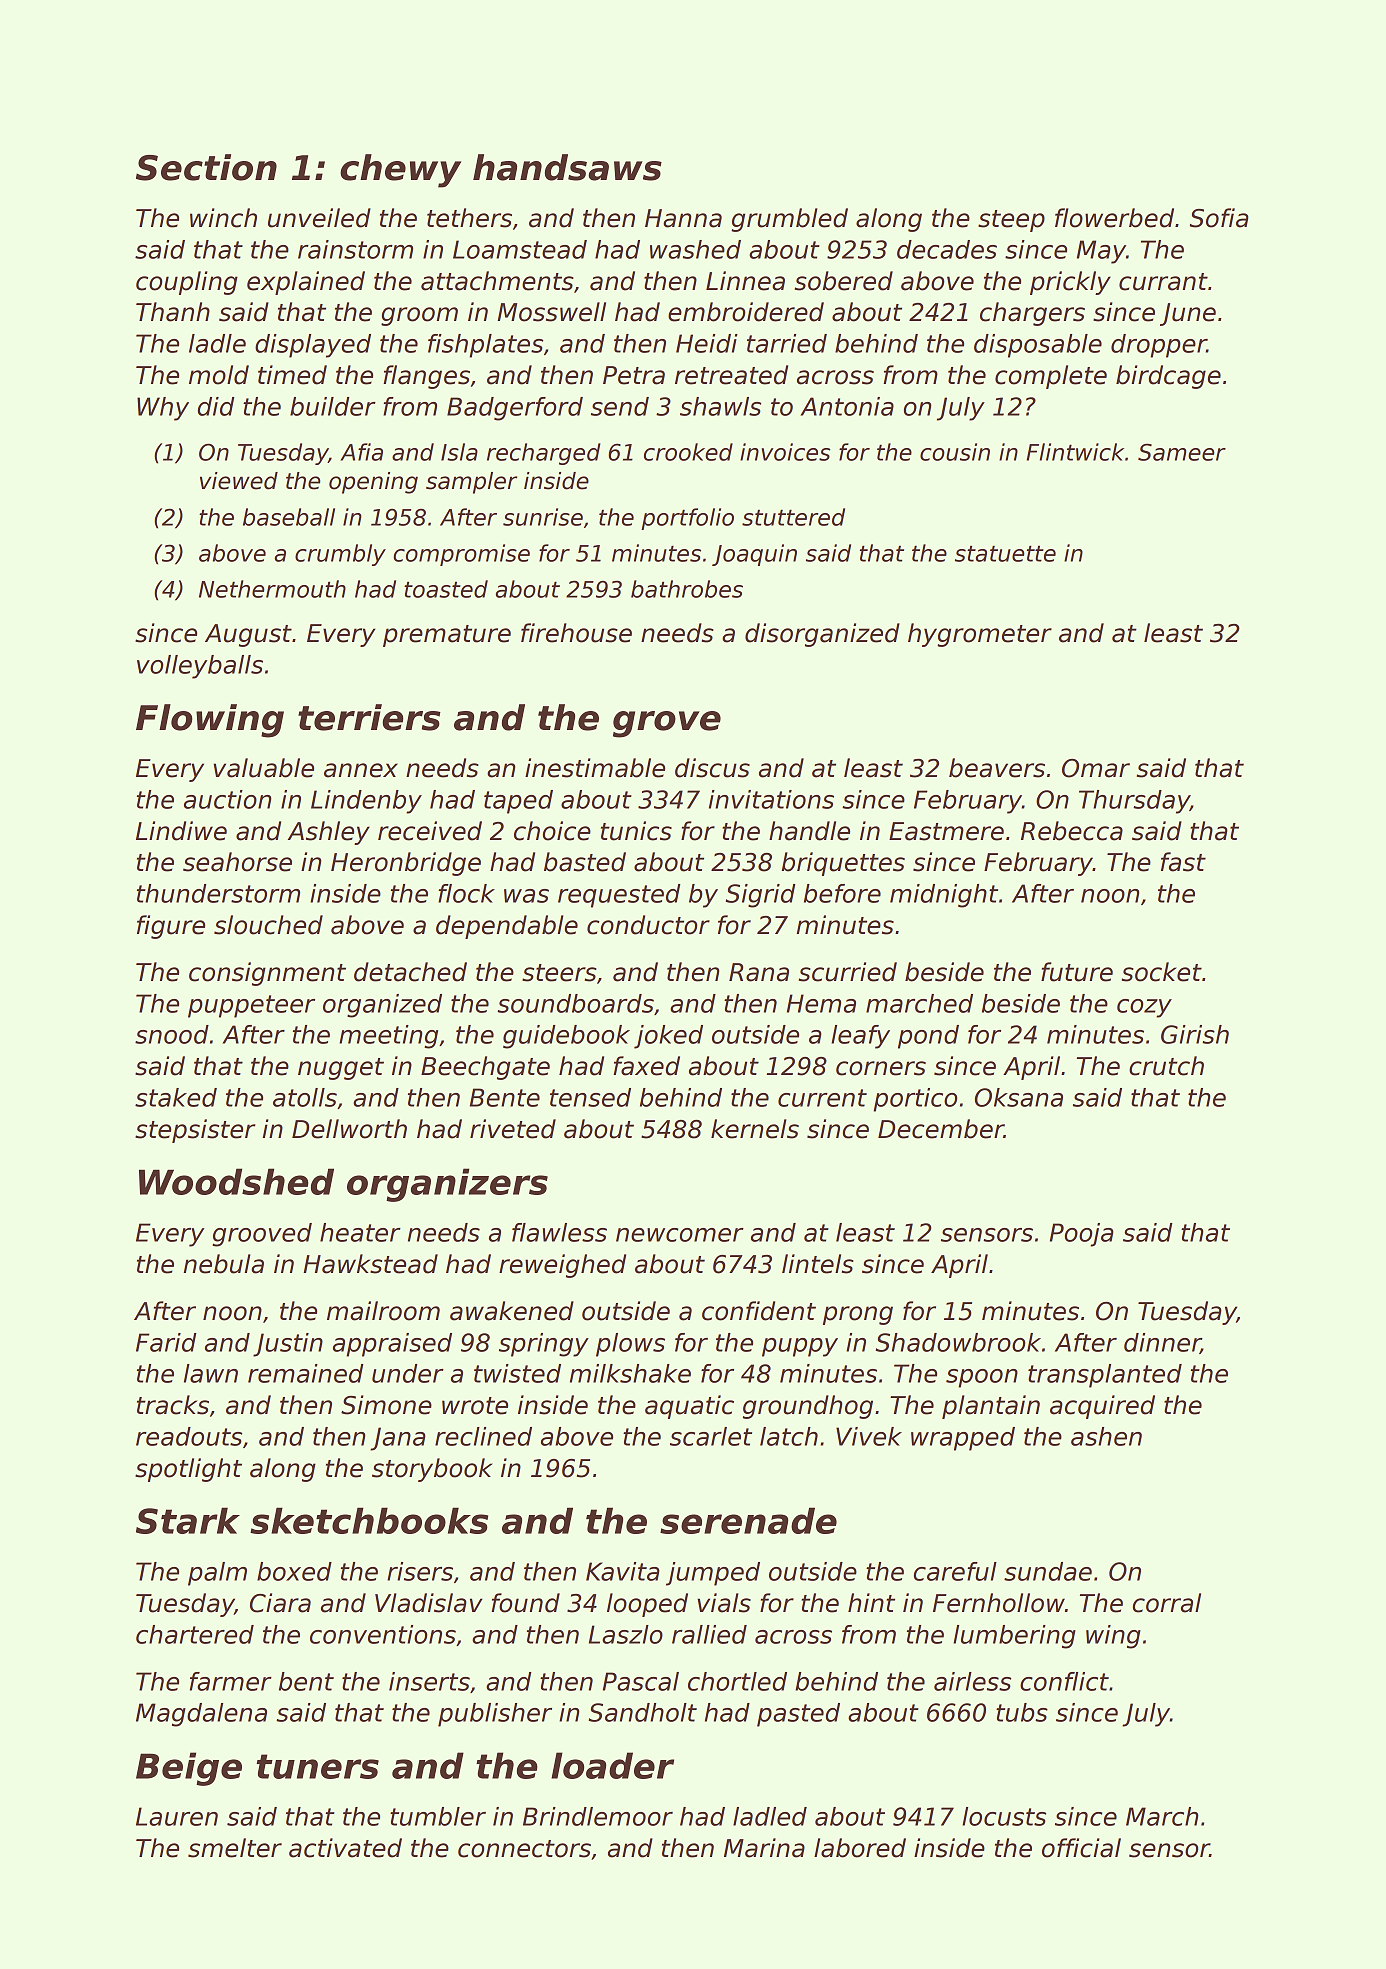 The height and width of the document is (1969, 1386). I want to click on crumbly, so click(340, 555).
